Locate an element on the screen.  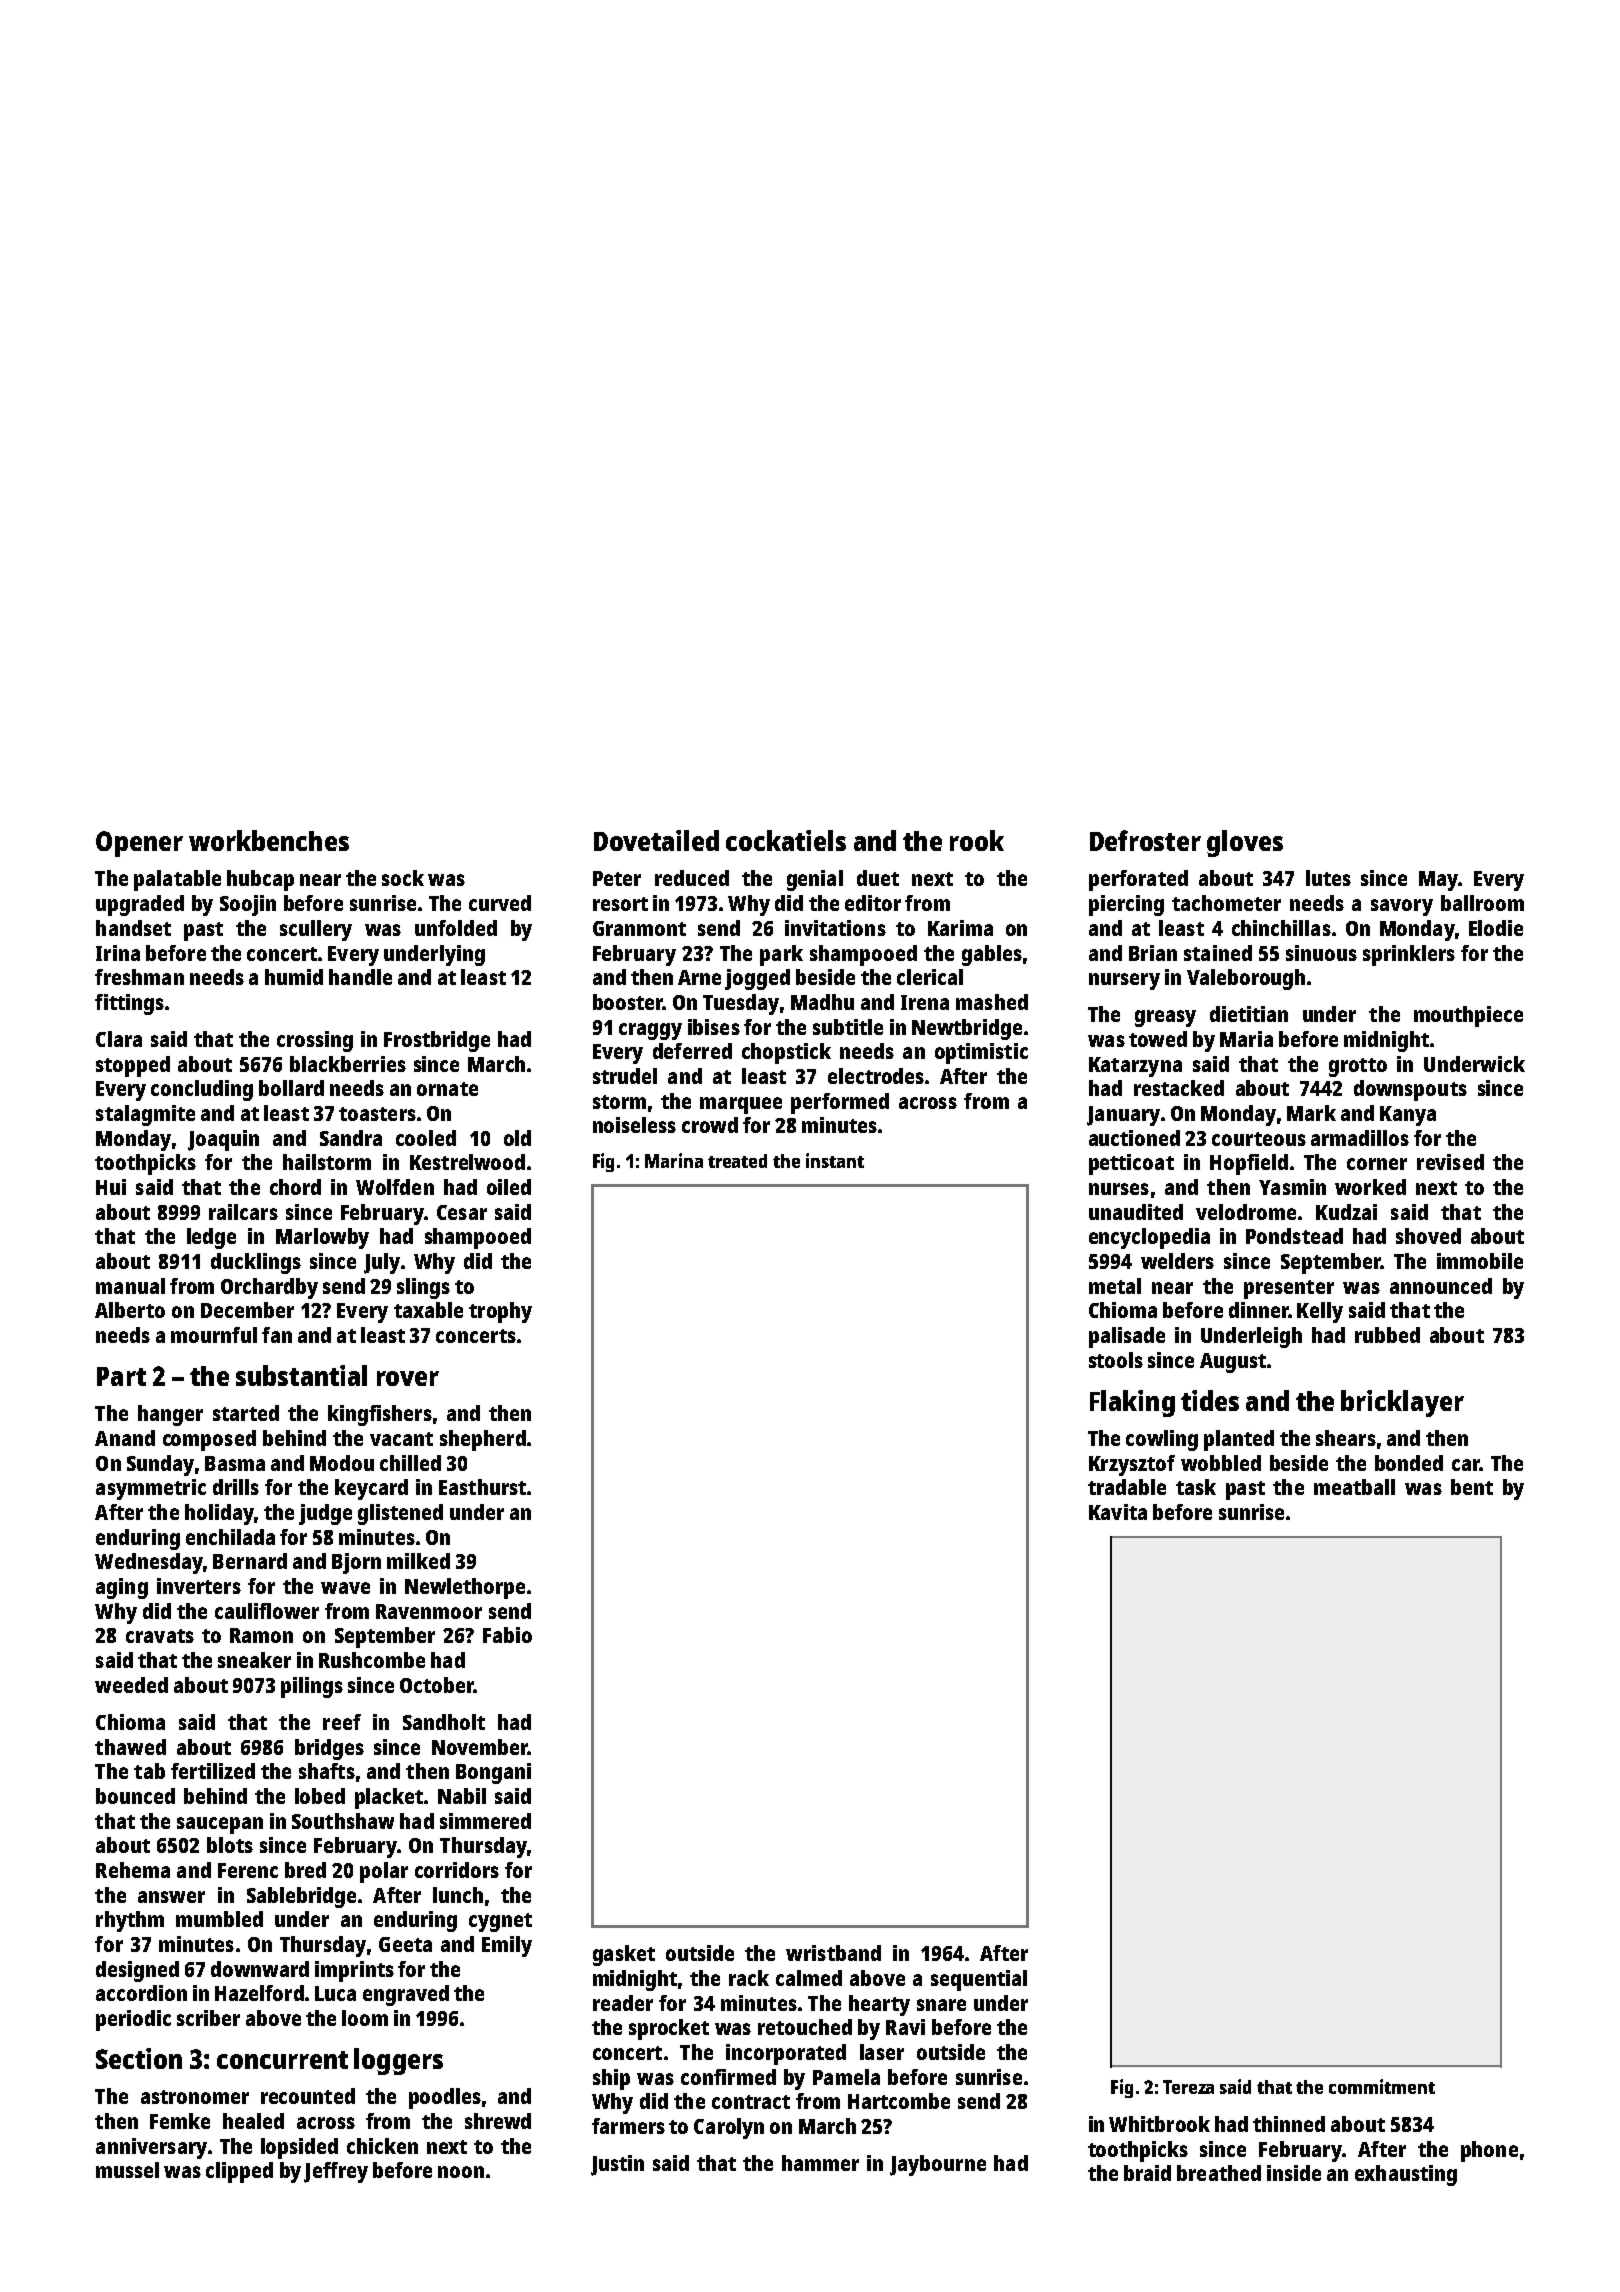
restacked is located at coordinates (1179, 1088).
